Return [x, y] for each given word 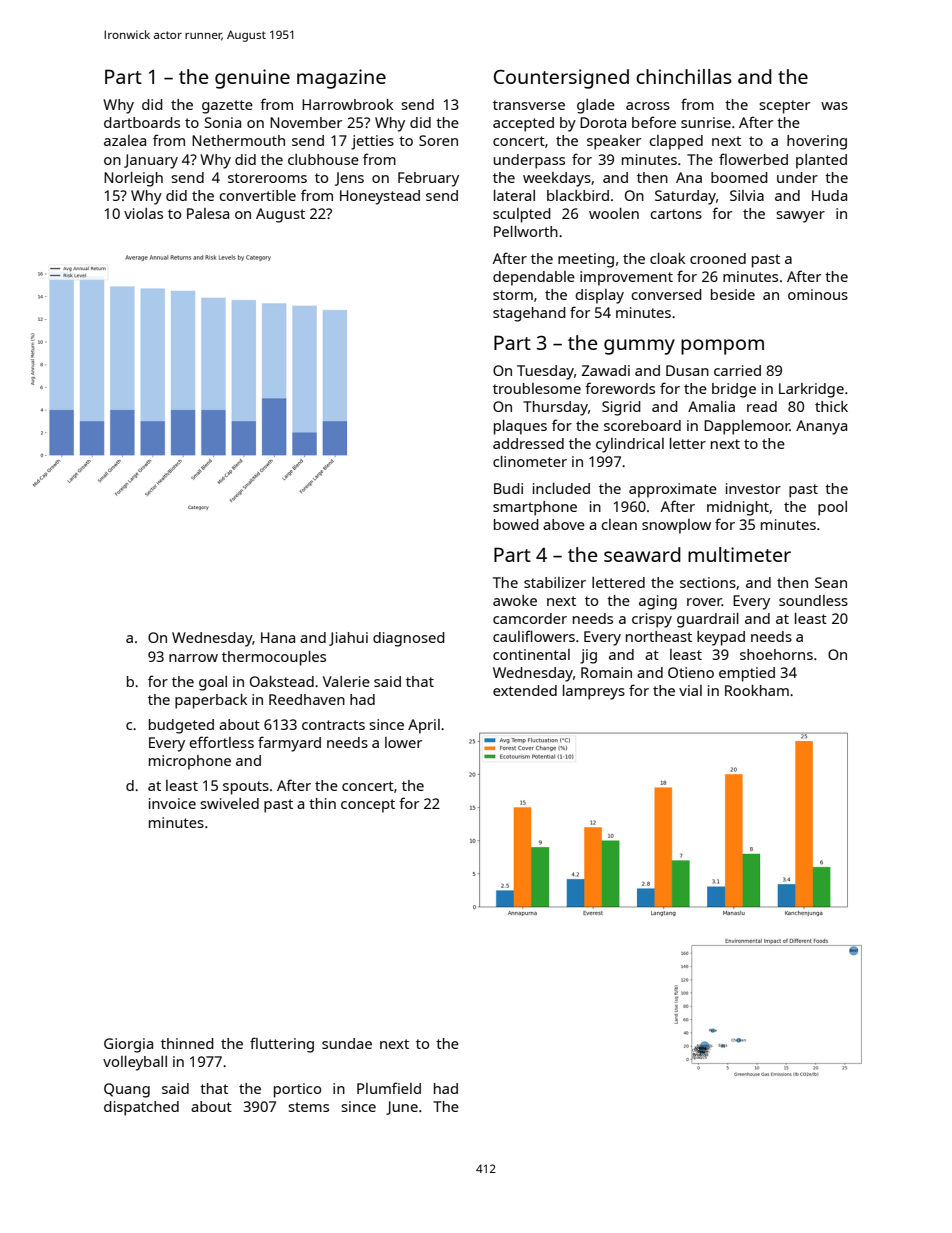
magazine [341, 79]
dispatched [141, 1108]
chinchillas [684, 76]
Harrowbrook [347, 104]
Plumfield [389, 1088]
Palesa [208, 213]
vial [690, 690]
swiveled [229, 803]
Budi [508, 488]
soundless [813, 600]
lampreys [594, 692]
